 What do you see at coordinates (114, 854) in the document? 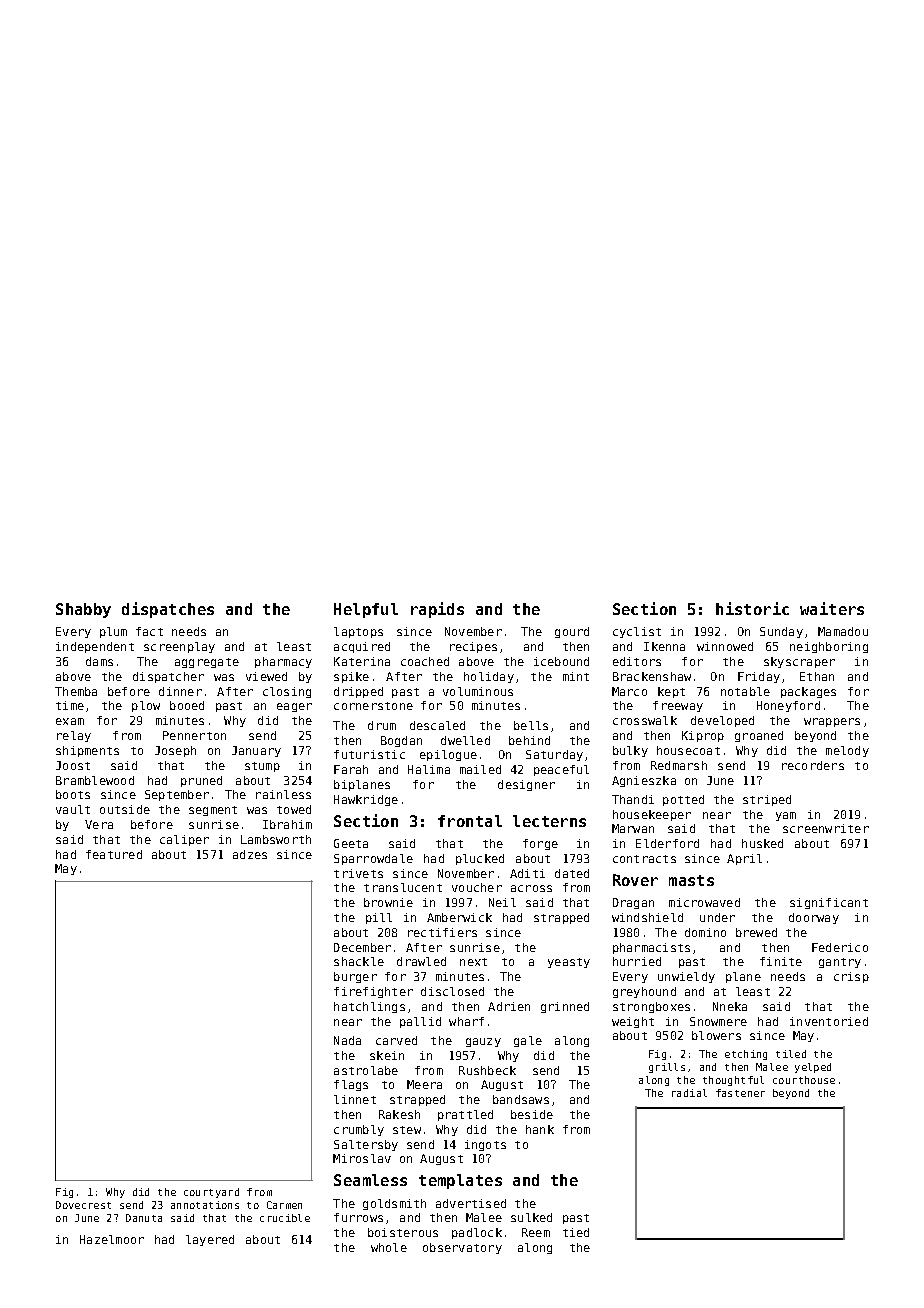
I see `featured` at bounding box center [114, 854].
